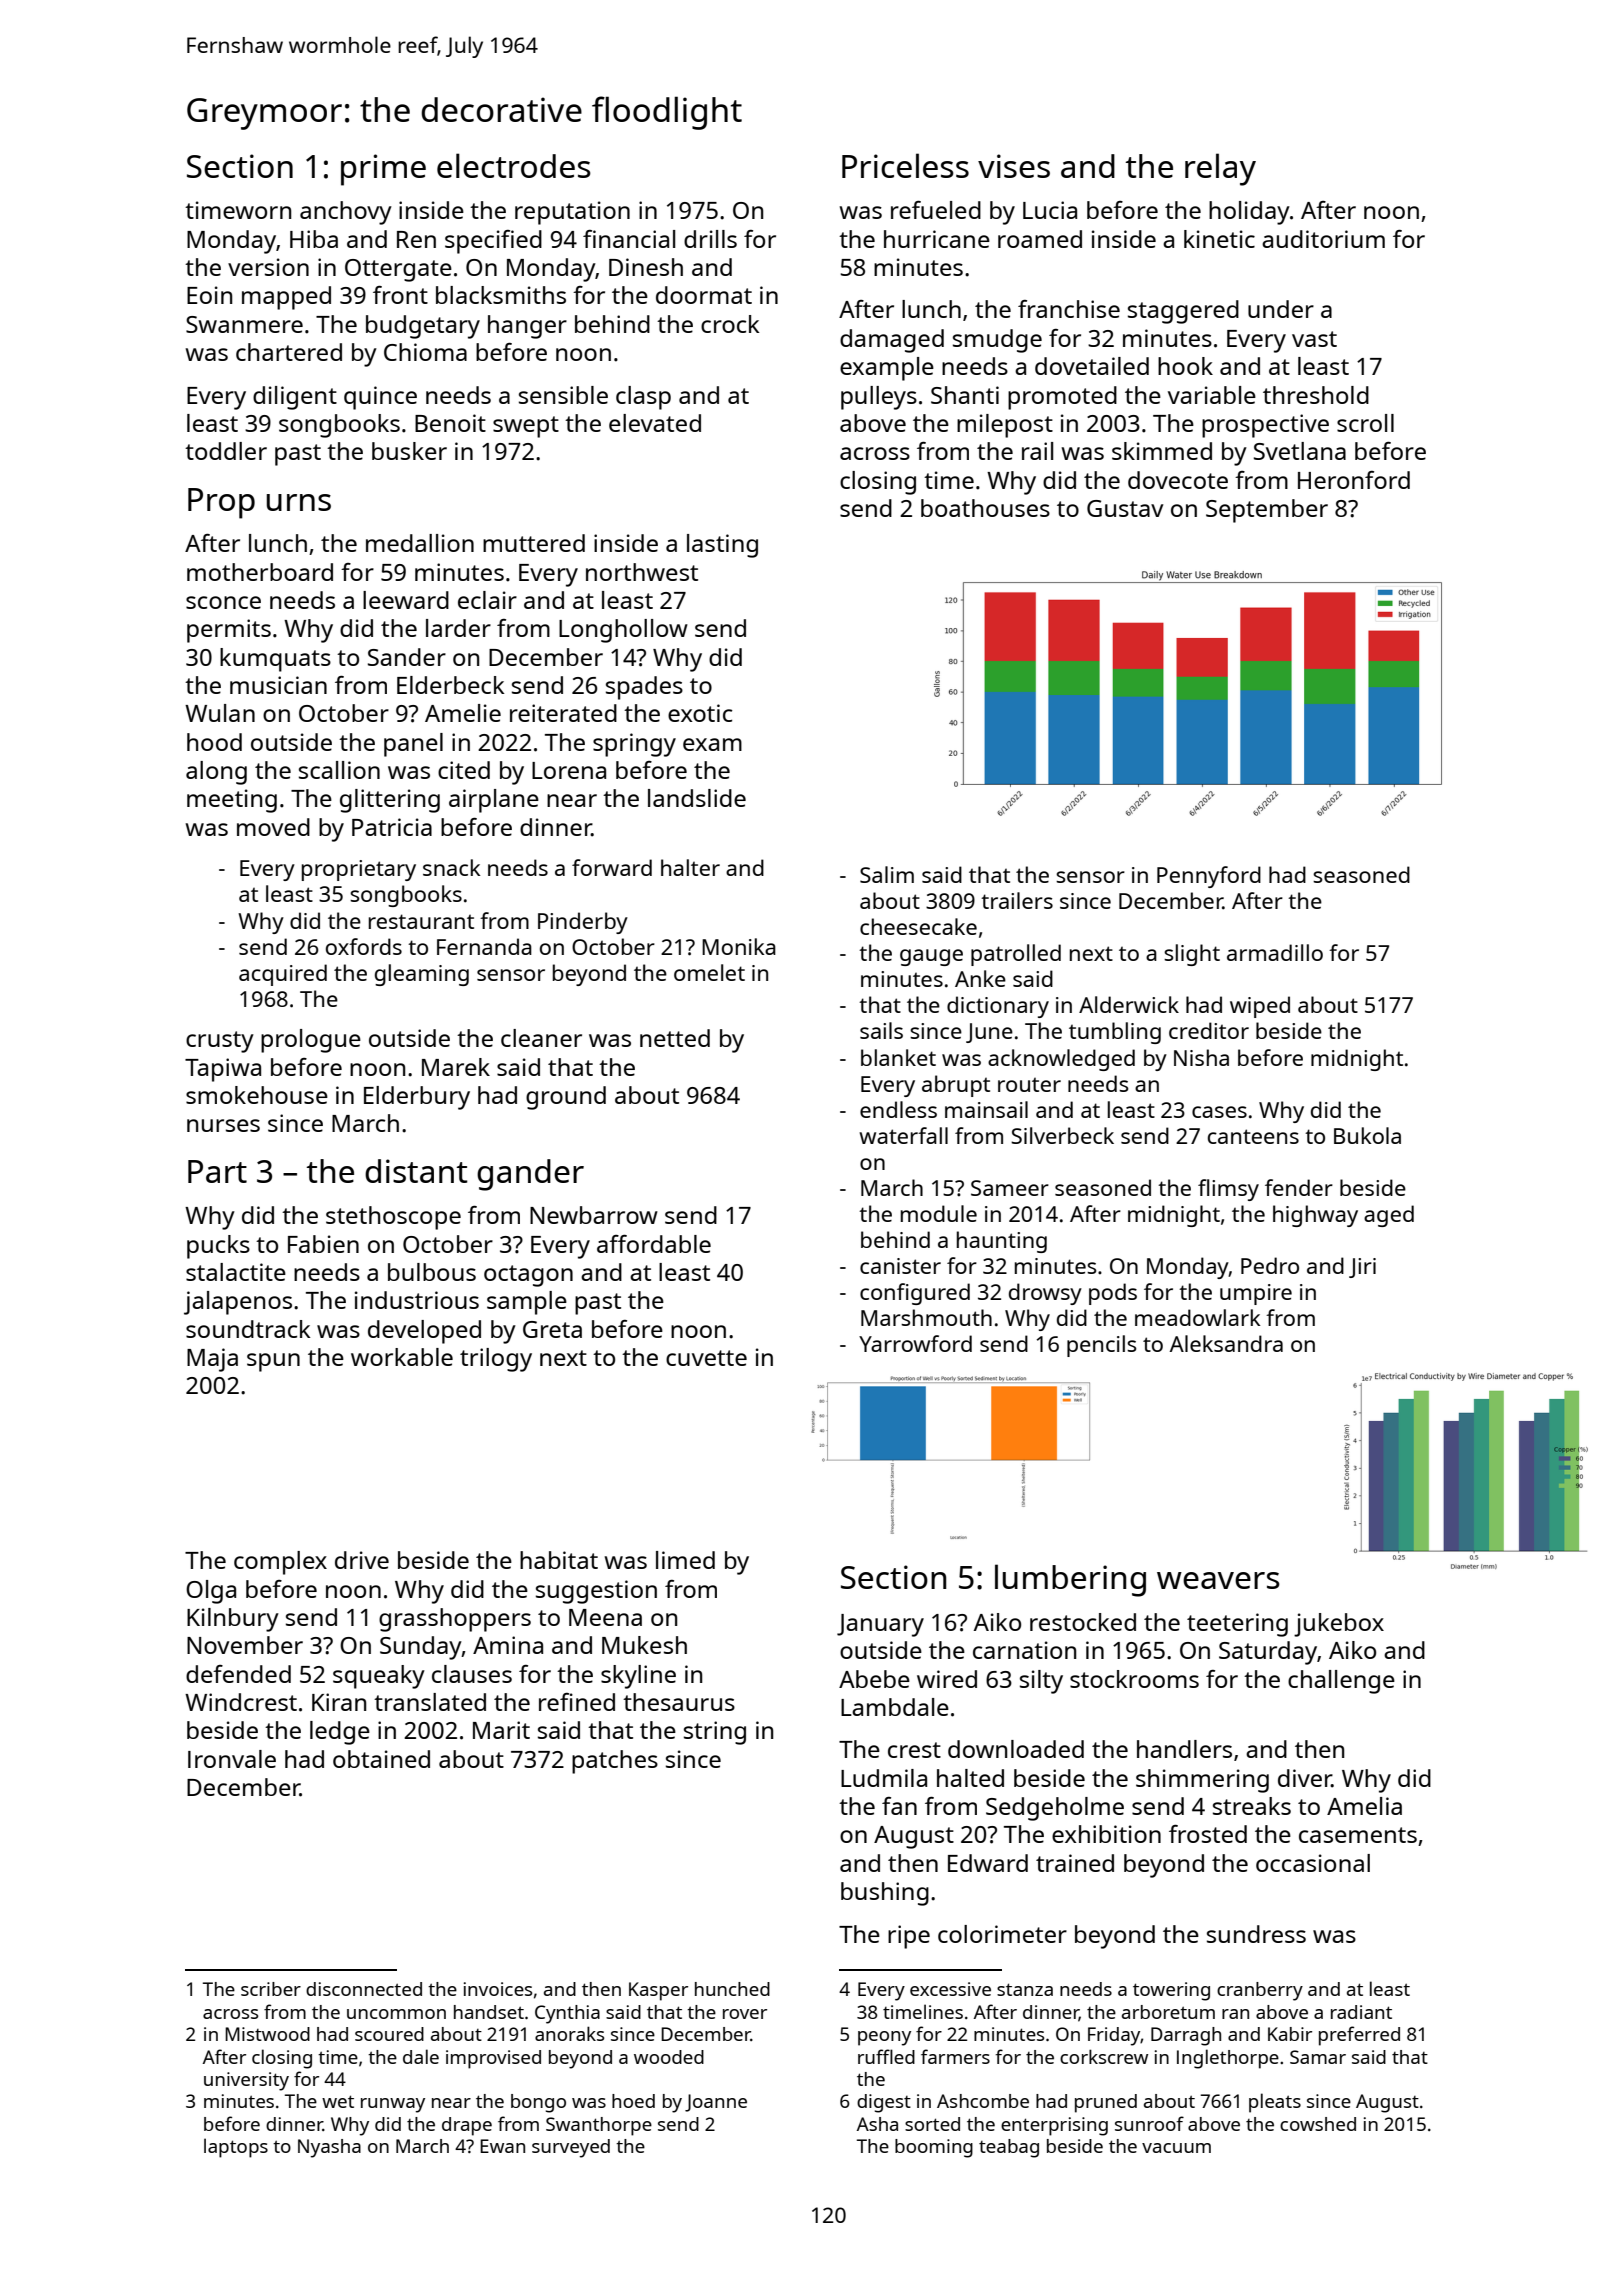 The image size is (1620, 2292). I want to click on boathouses, so click(985, 508).
